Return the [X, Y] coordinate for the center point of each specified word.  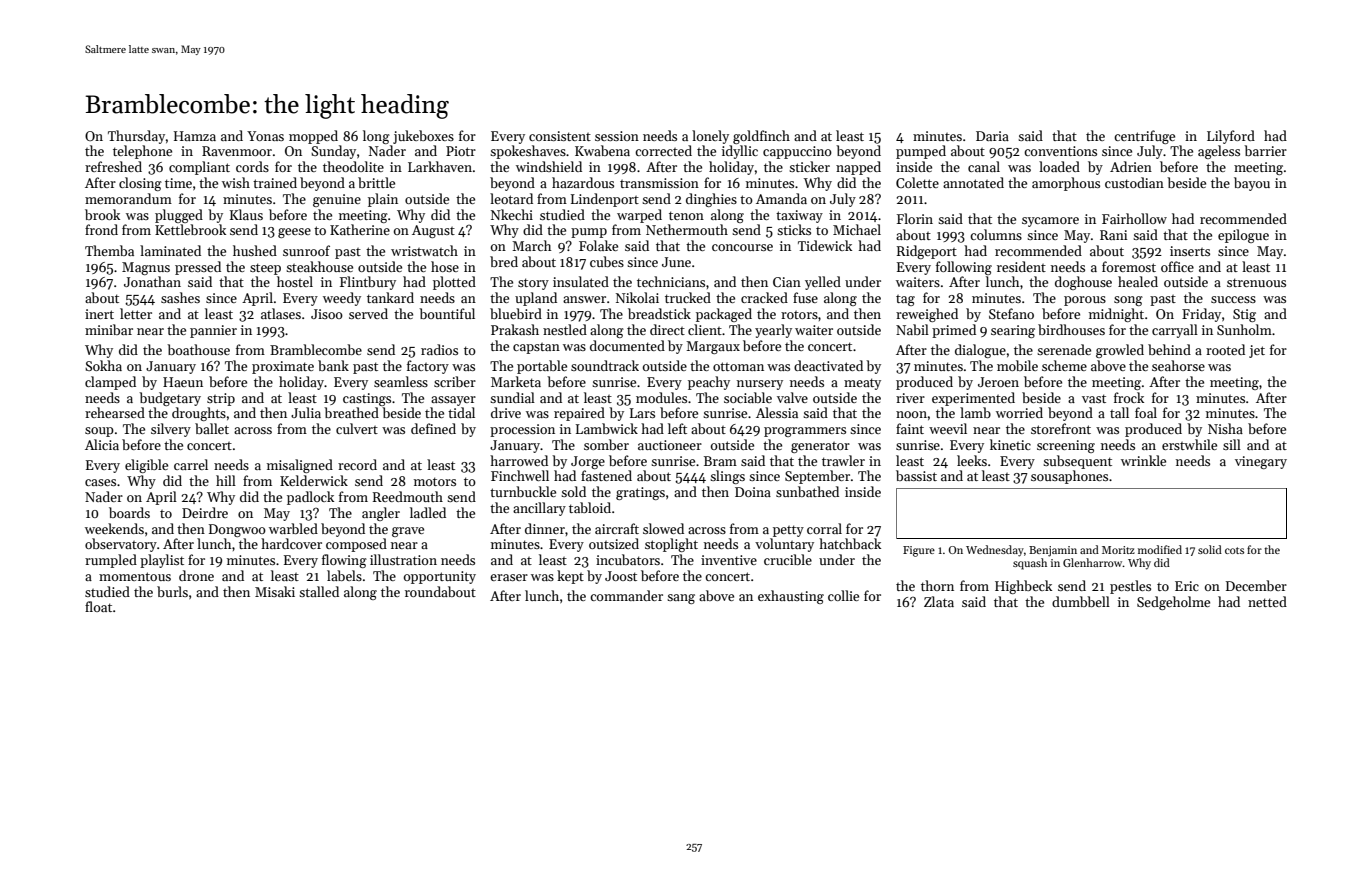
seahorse [1178, 365]
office [1177, 266]
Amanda [781, 198]
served [368, 313]
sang [681, 599]
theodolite [353, 166]
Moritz [1118, 550]
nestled [565, 329]
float [98, 606]
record [357, 464]
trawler [843, 460]
